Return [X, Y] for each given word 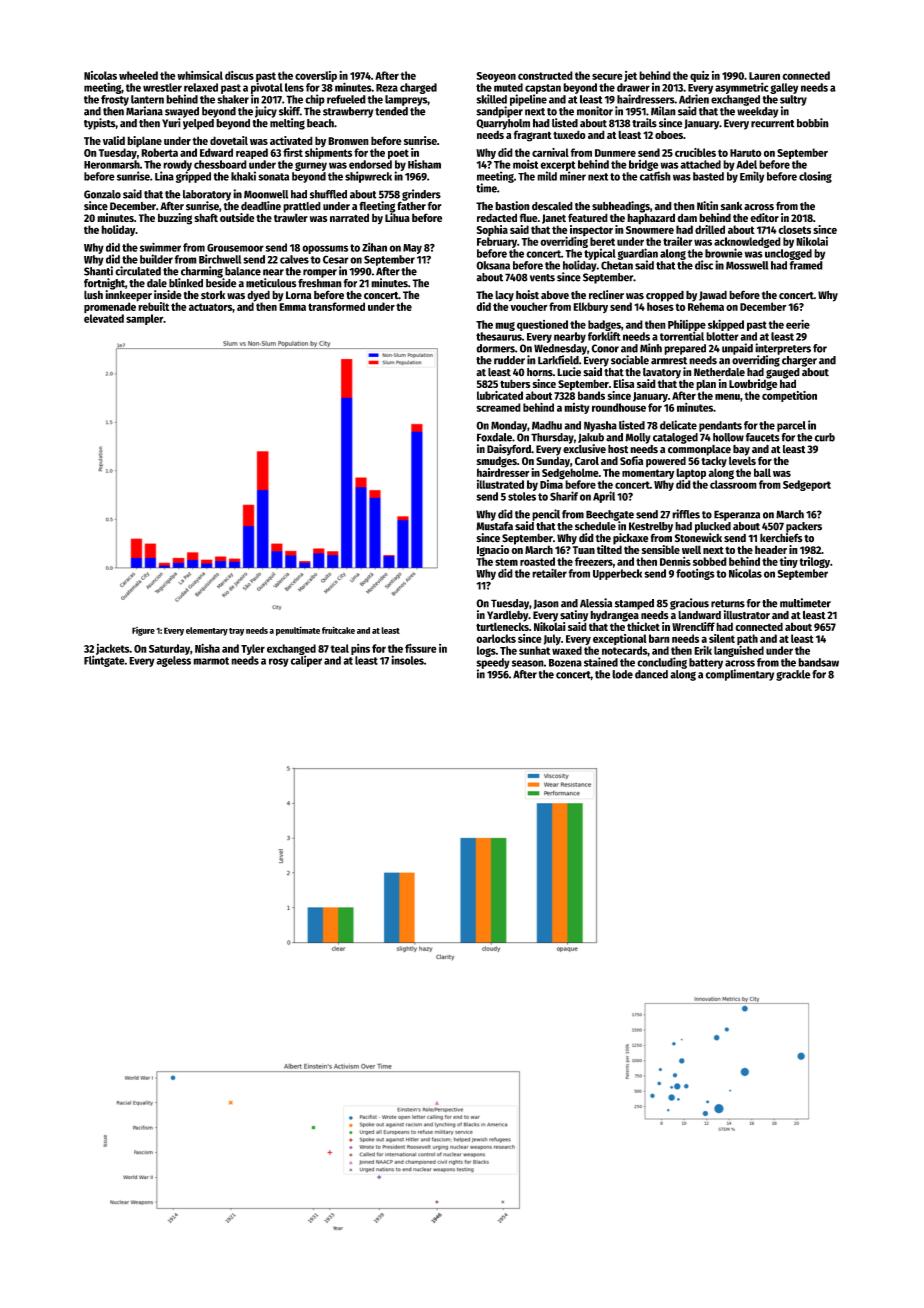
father [411, 206]
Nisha [207, 648]
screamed [498, 407]
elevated [104, 318]
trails [644, 123]
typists [99, 124]
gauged [783, 373]
